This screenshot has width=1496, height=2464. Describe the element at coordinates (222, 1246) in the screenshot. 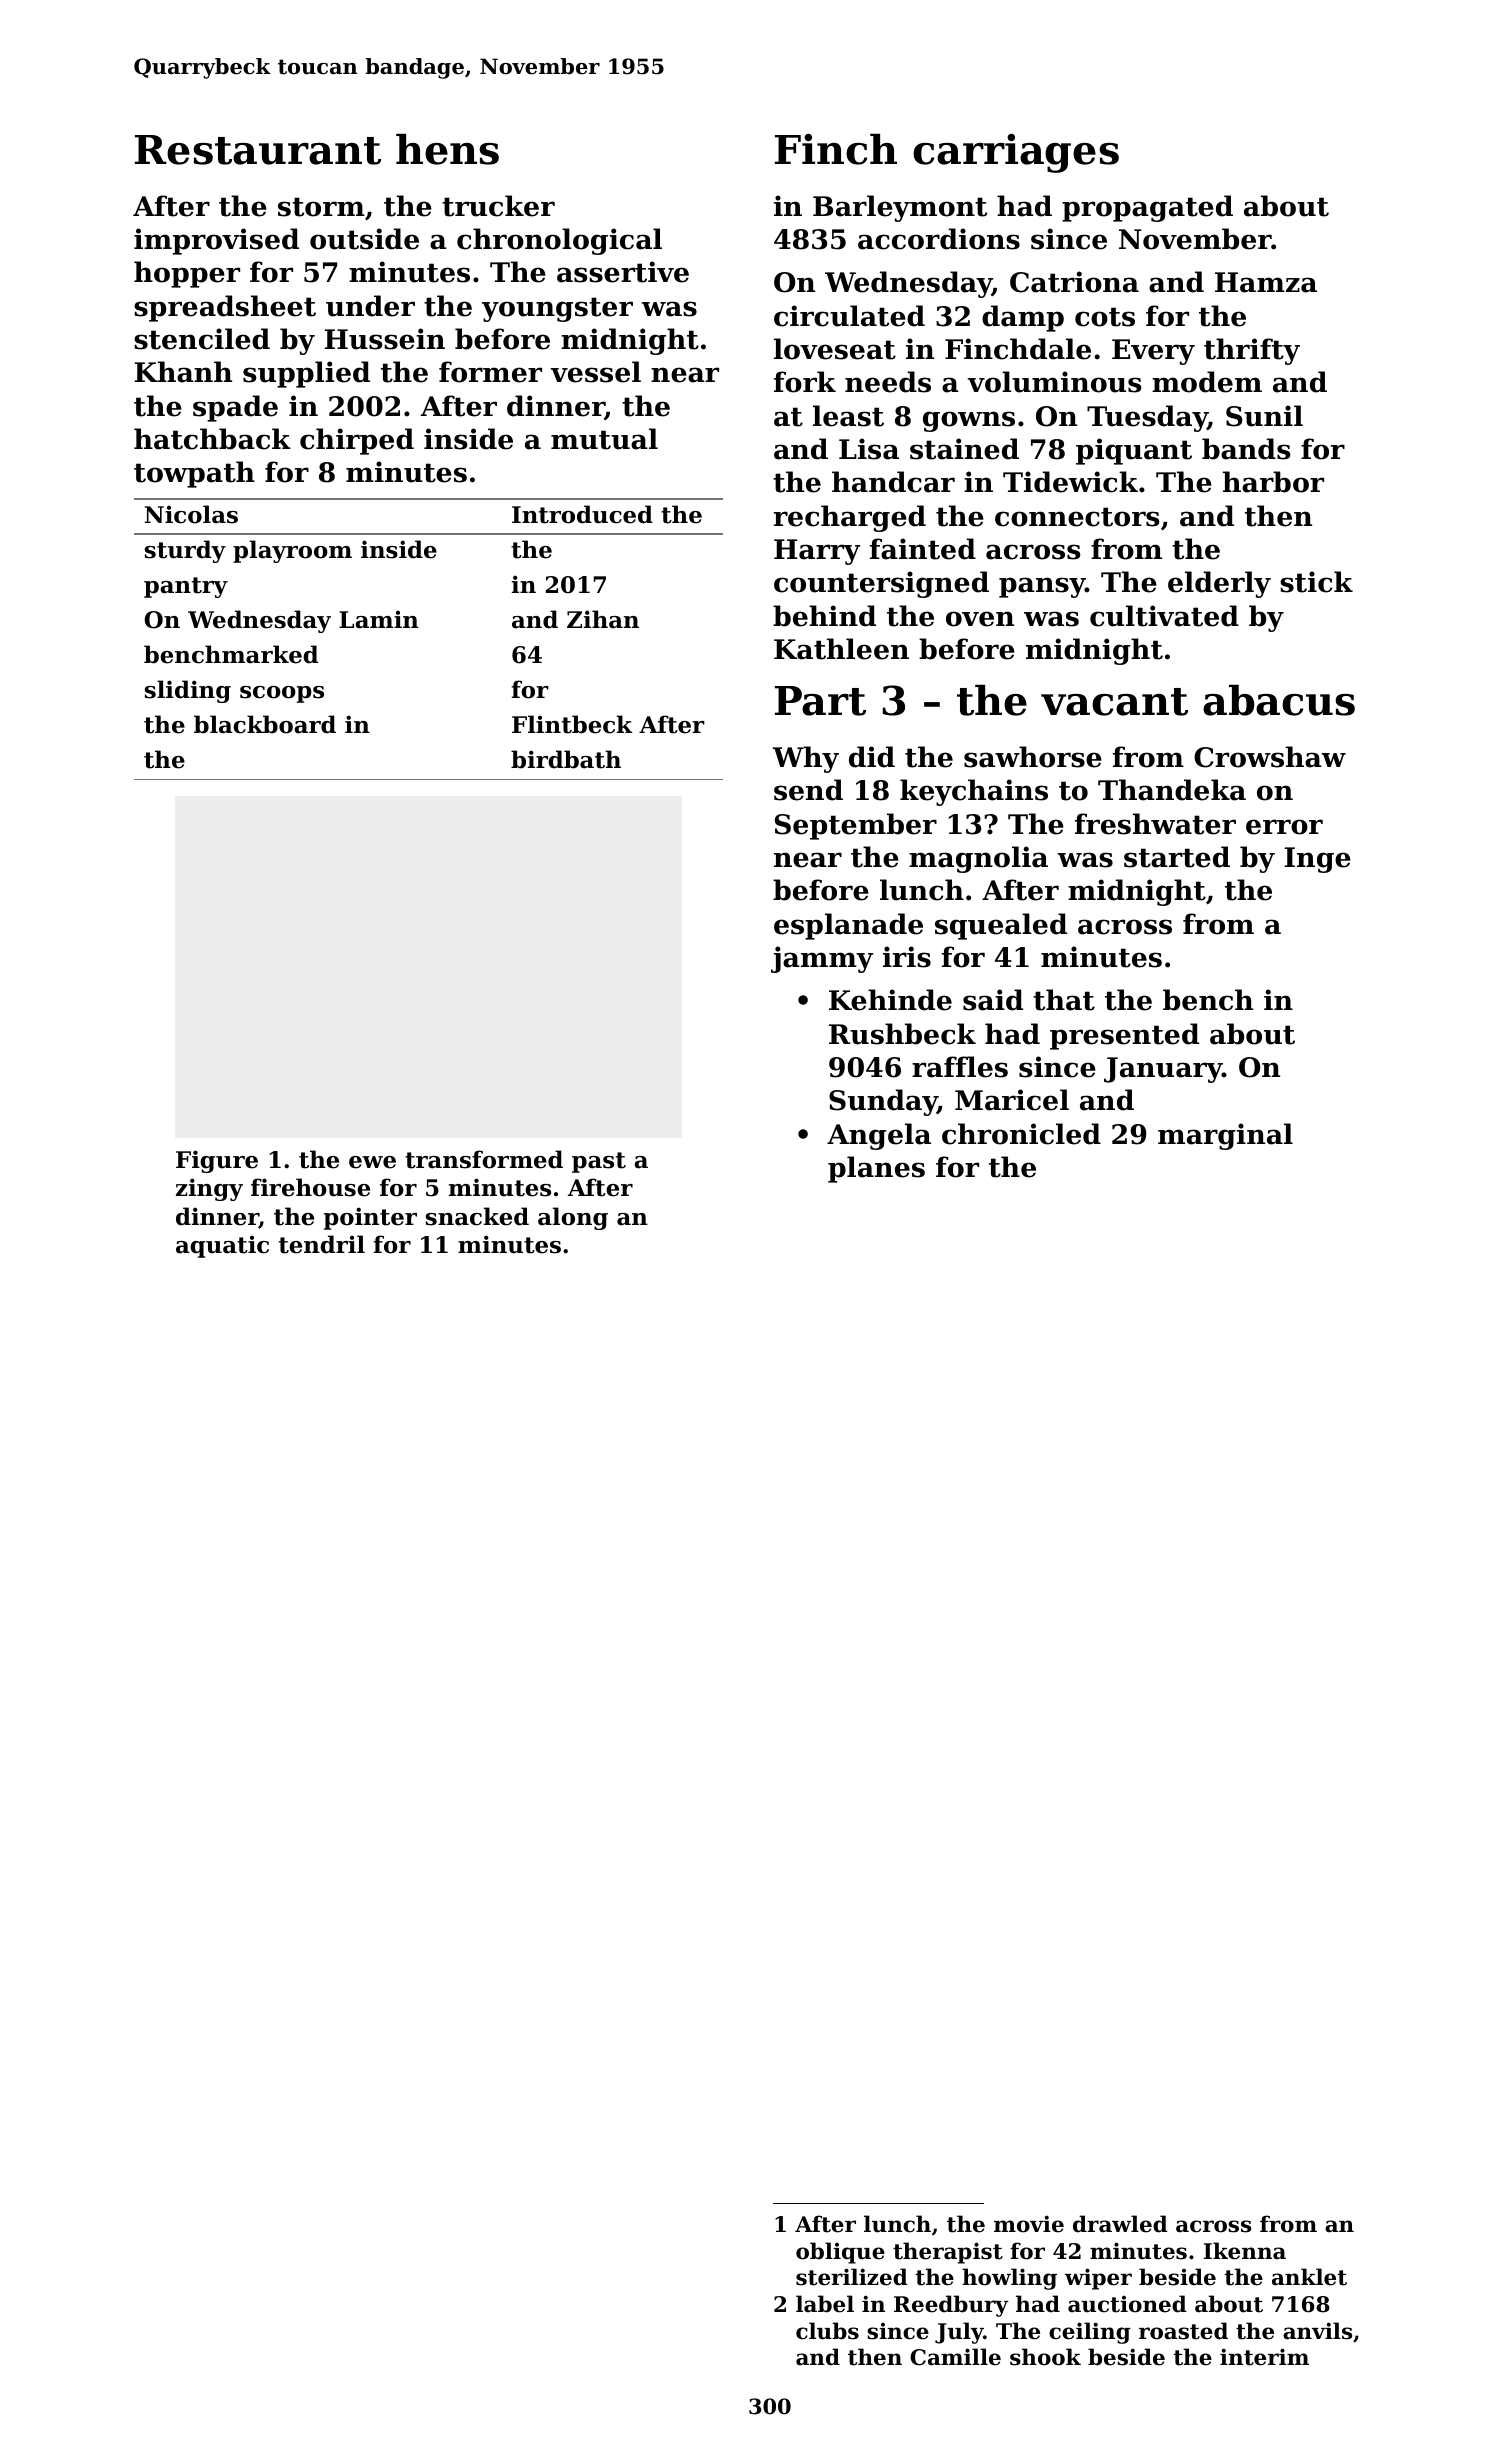

I see `aquatic` at that location.
